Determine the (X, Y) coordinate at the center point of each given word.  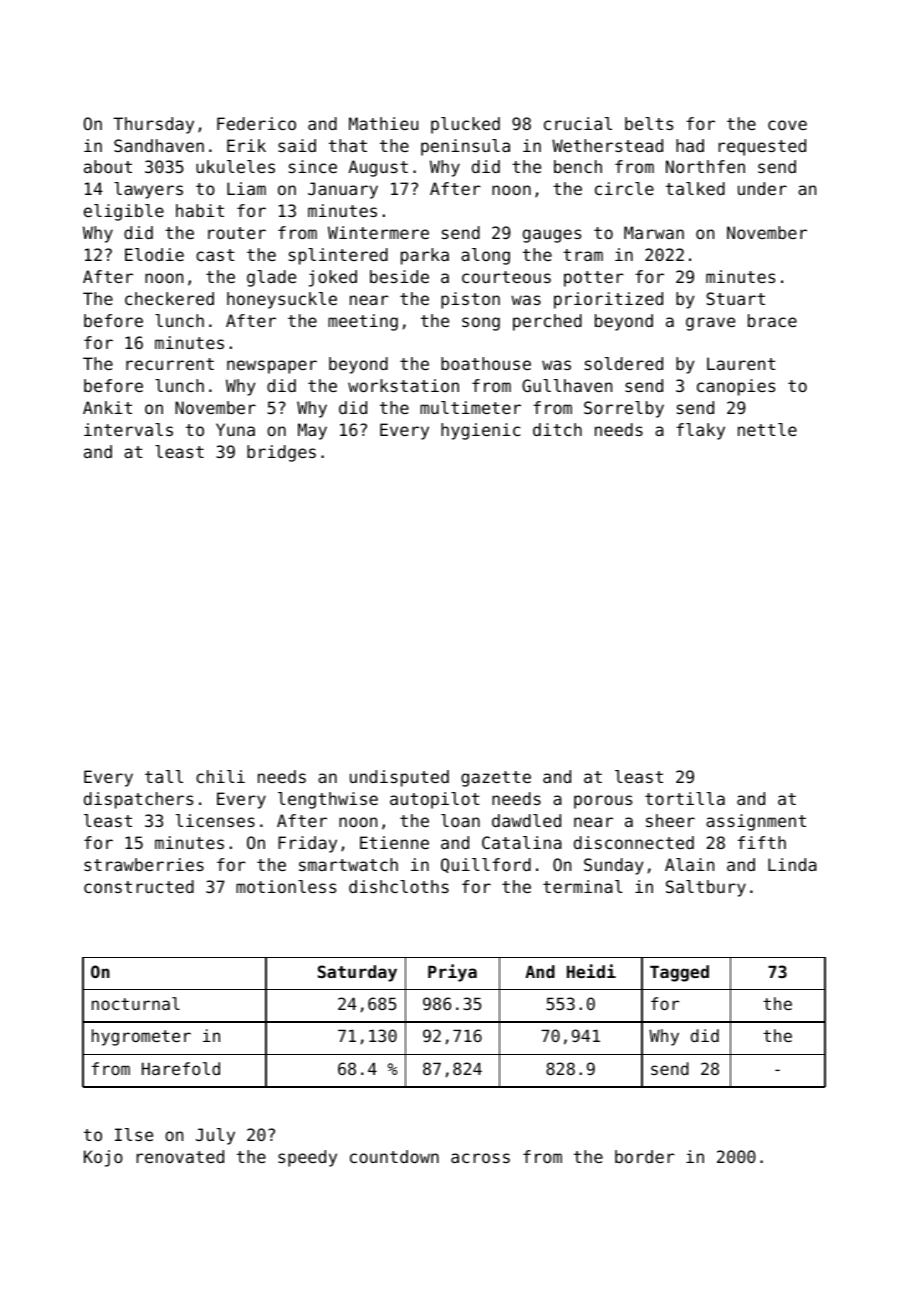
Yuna (235, 429)
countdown (394, 1156)
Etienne (394, 842)
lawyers (148, 190)
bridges (281, 453)
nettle (767, 429)
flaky (700, 431)
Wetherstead (607, 145)
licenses (215, 820)
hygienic (481, 431)
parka (425, 256)
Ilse (134, 1134)
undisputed (399, 778)
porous (603, 802)
